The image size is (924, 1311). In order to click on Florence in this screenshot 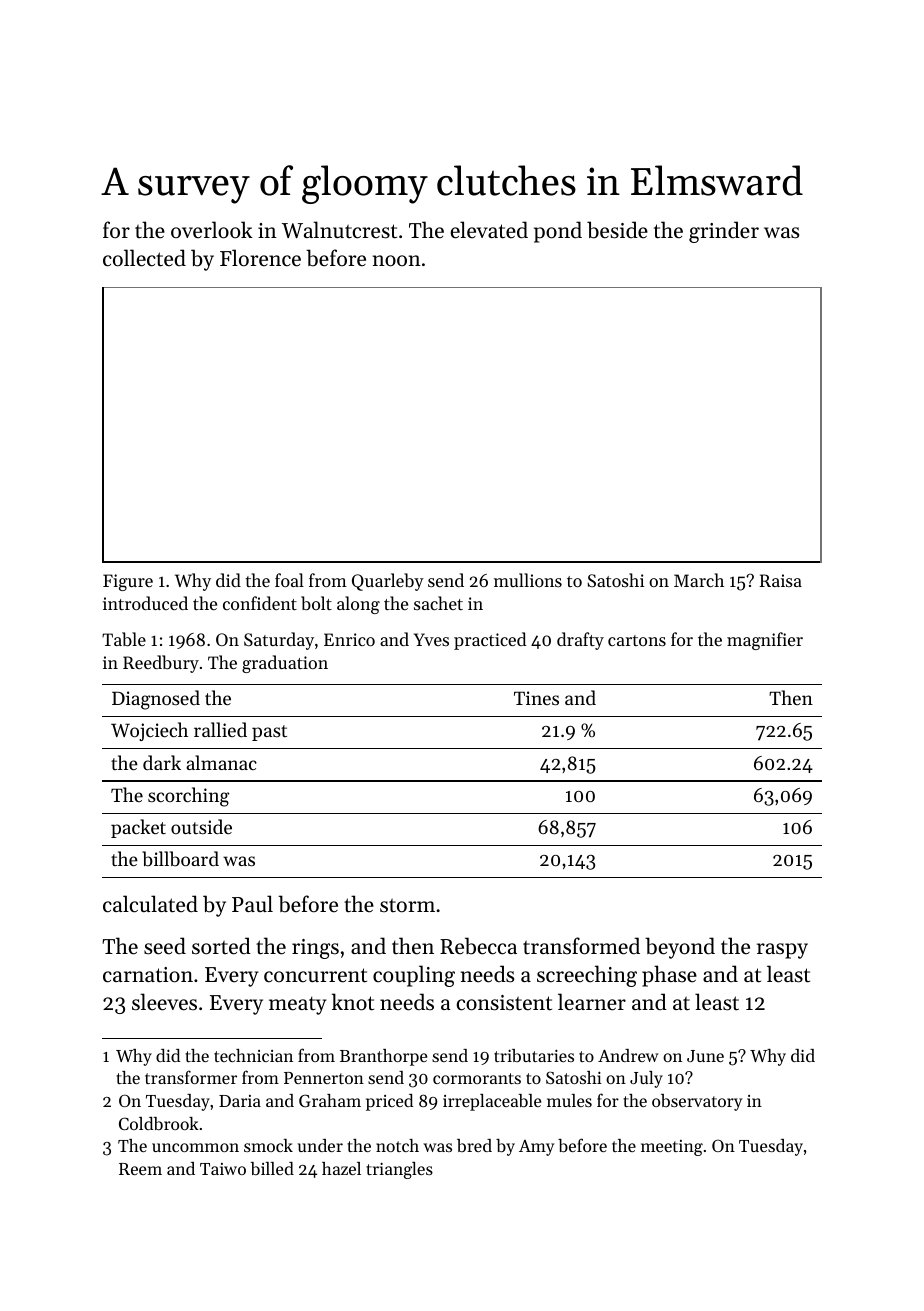, I will do `click(260, 258)`.
